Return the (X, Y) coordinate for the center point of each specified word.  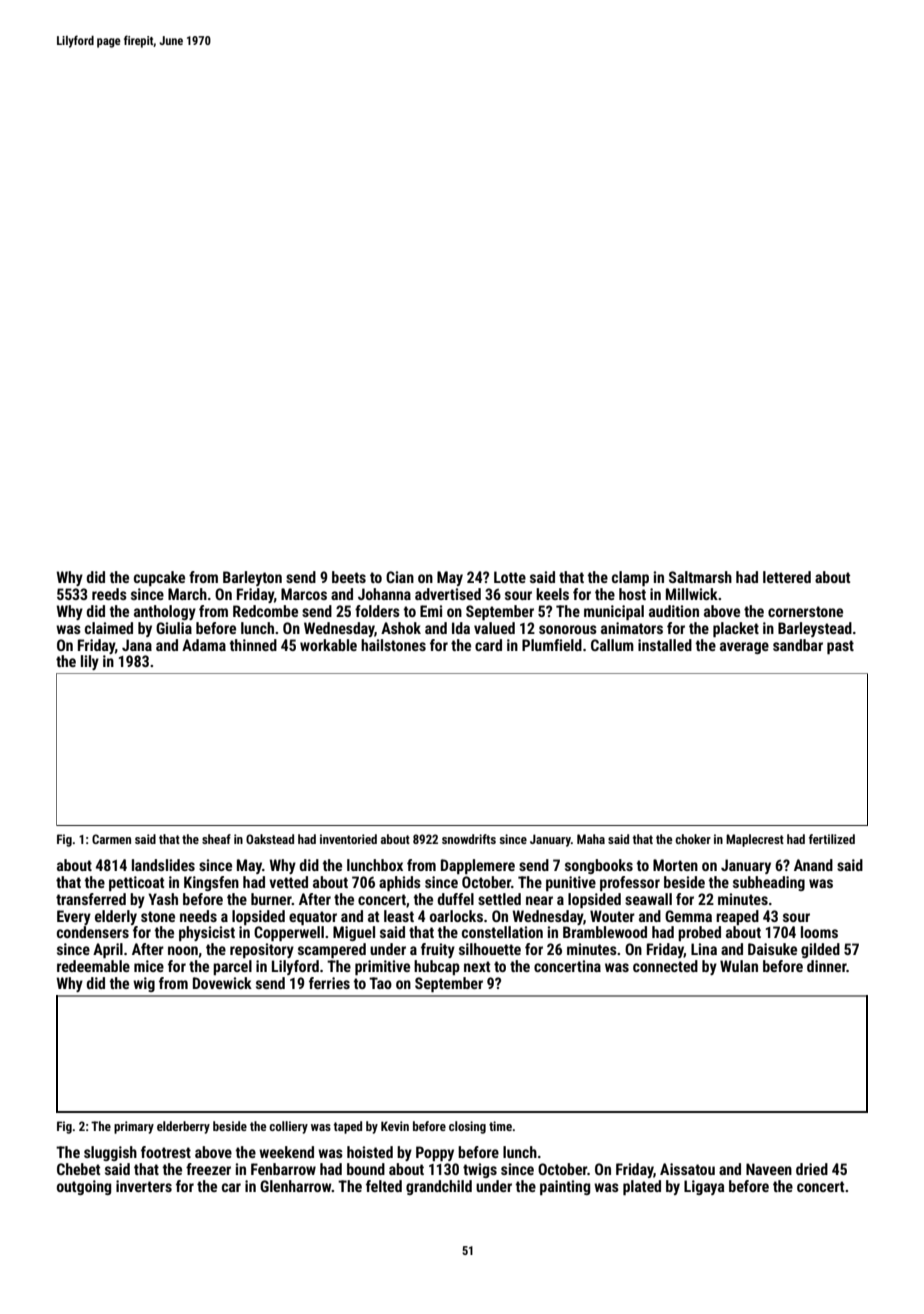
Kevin (395, 1126)
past (840, 647)
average (744, 648)
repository (262, 950)
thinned (253, 645)
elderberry (183, 1127)
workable (328, 645)
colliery (288, 1127)
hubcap (437, 967)
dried (812, 1169)
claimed (109, 628)
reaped (737, 917)
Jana (137, 645)
